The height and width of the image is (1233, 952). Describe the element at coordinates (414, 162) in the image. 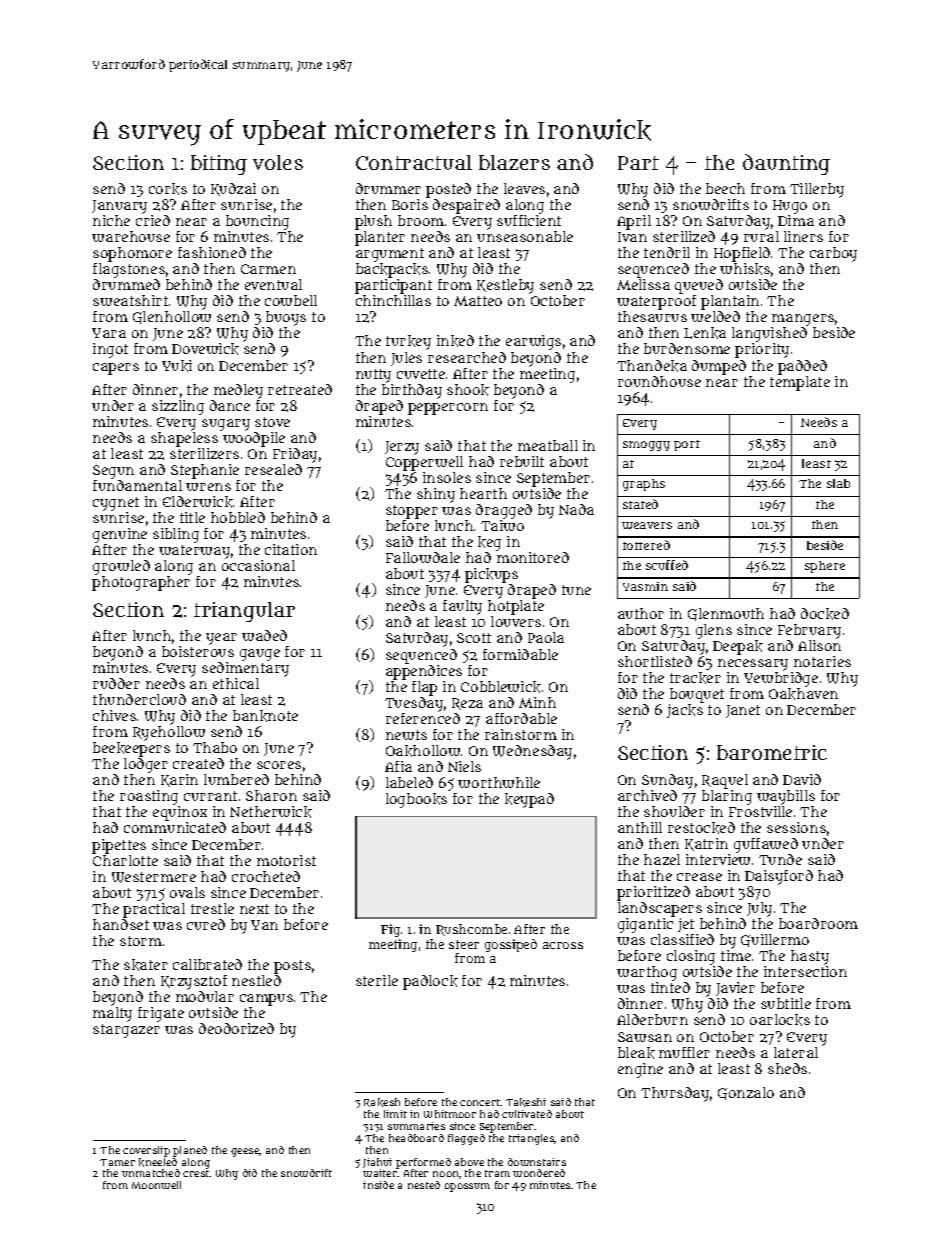

I see `Contractual` at that location.
